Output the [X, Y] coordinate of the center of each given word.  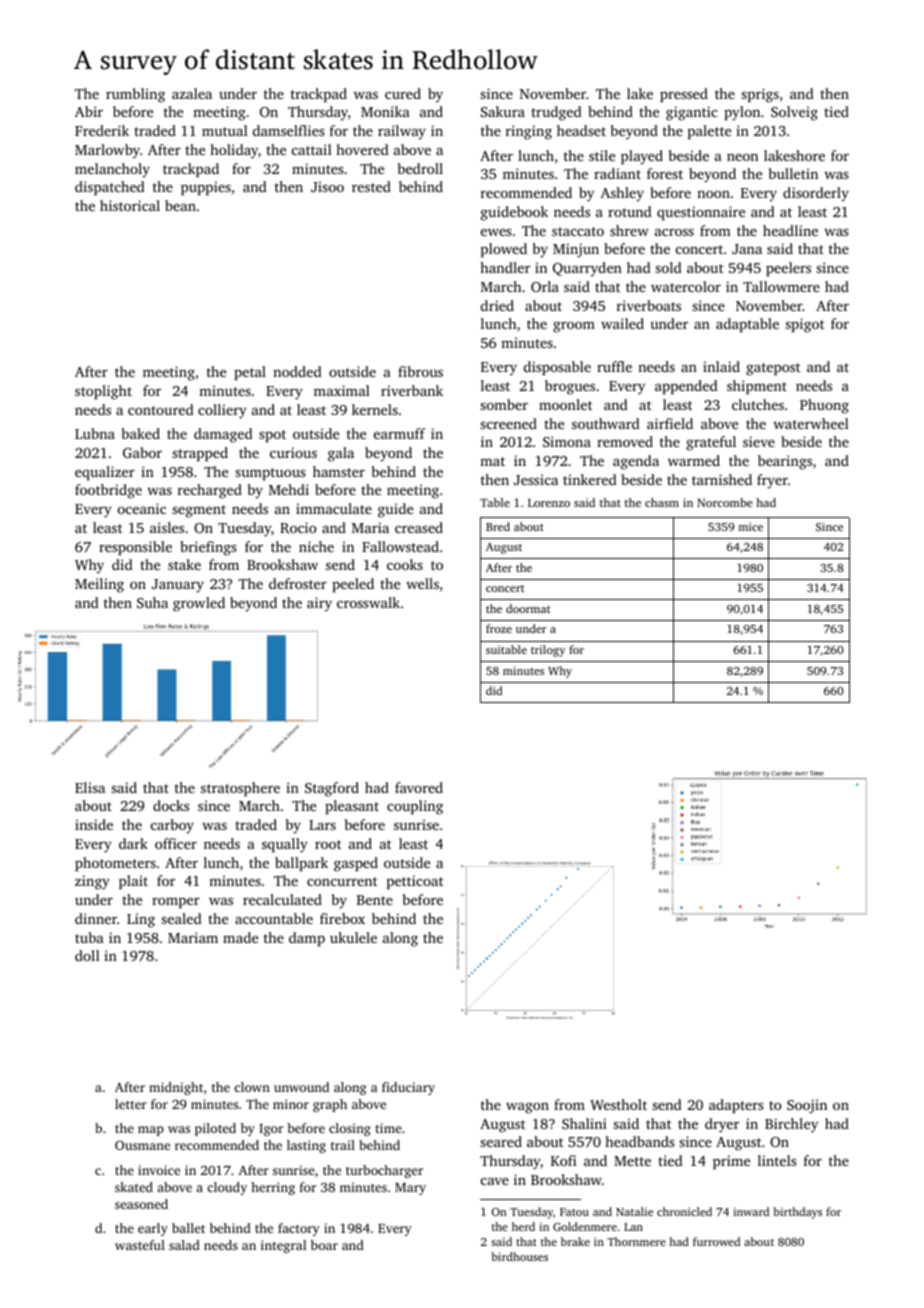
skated [134, 1187]
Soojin [807, 1106]
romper [176, 903]
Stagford [332, 789]
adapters [736, 1106]
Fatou [574, 1212]
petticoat [415, 882]
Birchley [791, 1125]
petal [250, 373]
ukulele [353, 937]
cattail [312, 149]
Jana [747, 249]
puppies [206, 188]
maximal [342, 390]
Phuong [824, 406]
